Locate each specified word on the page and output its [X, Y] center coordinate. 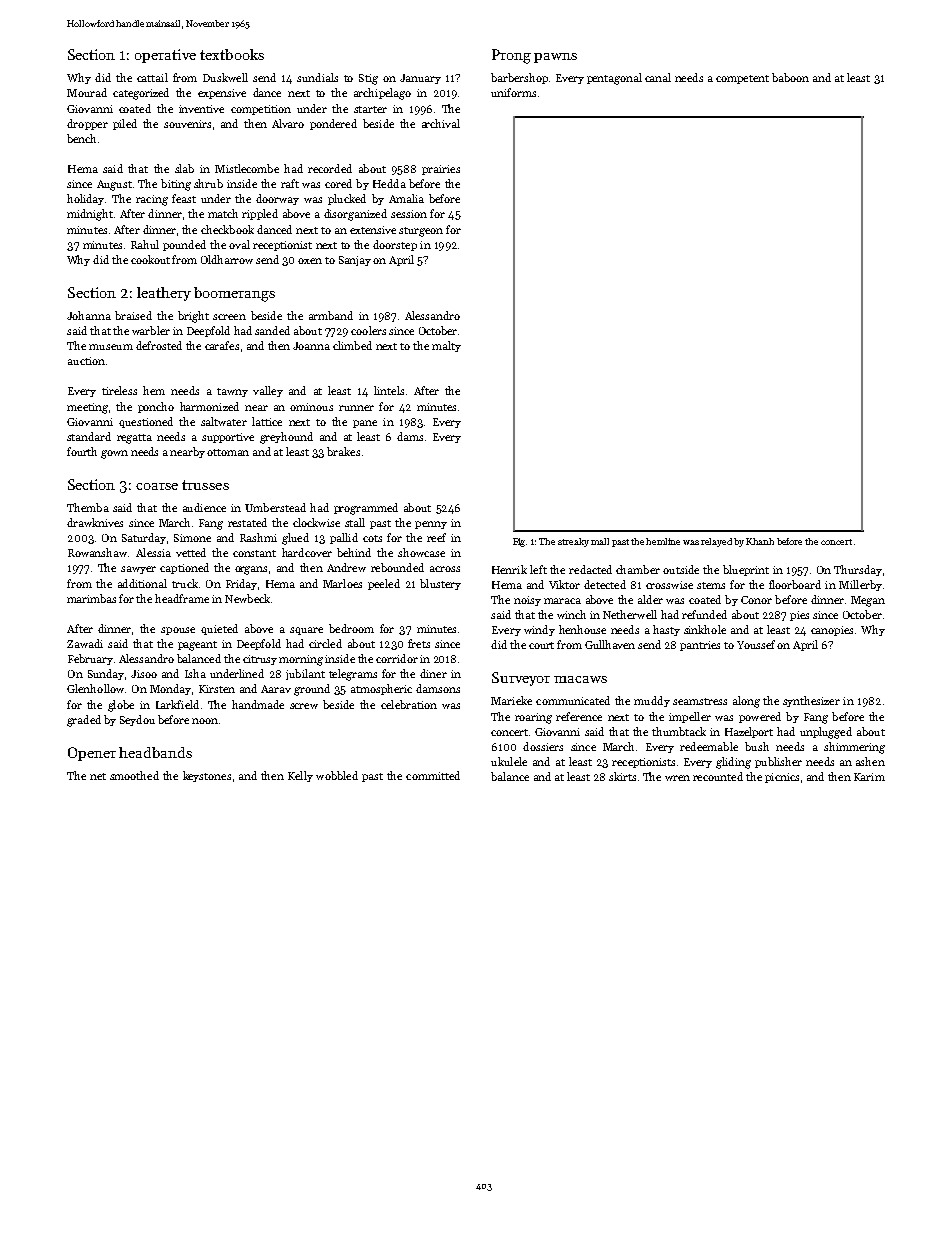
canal [658, 77]
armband [331, 315]
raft [290, 183]
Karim [869, 777]
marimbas [91, 598]
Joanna [311, 346]
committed [433, 775]
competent [742, 79]
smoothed [134, 775]
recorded [330, 168]
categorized [141, 94]
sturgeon [421, 232]
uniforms [513, 92]
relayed [716, 542]
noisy [527, 601]
